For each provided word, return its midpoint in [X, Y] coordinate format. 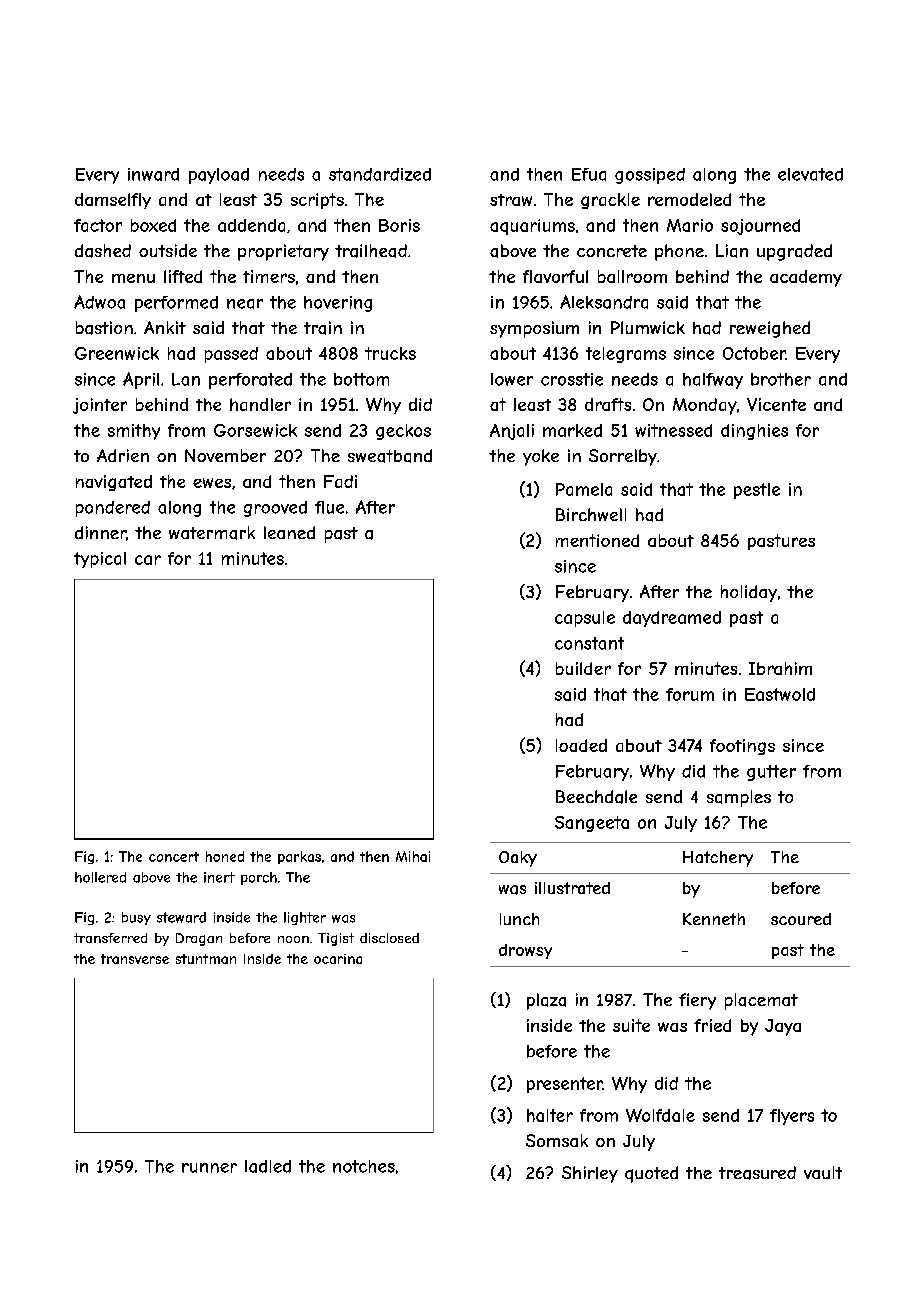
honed [225, 856]
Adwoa [99, 302]
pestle [757, 491]
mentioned [597, 540]
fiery [697, 1001]
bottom [361, 379]
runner [209, 1168]
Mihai [413, 856]
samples [739, 798]
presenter [565, 1085]
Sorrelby [623, 457]
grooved [275, 509]
